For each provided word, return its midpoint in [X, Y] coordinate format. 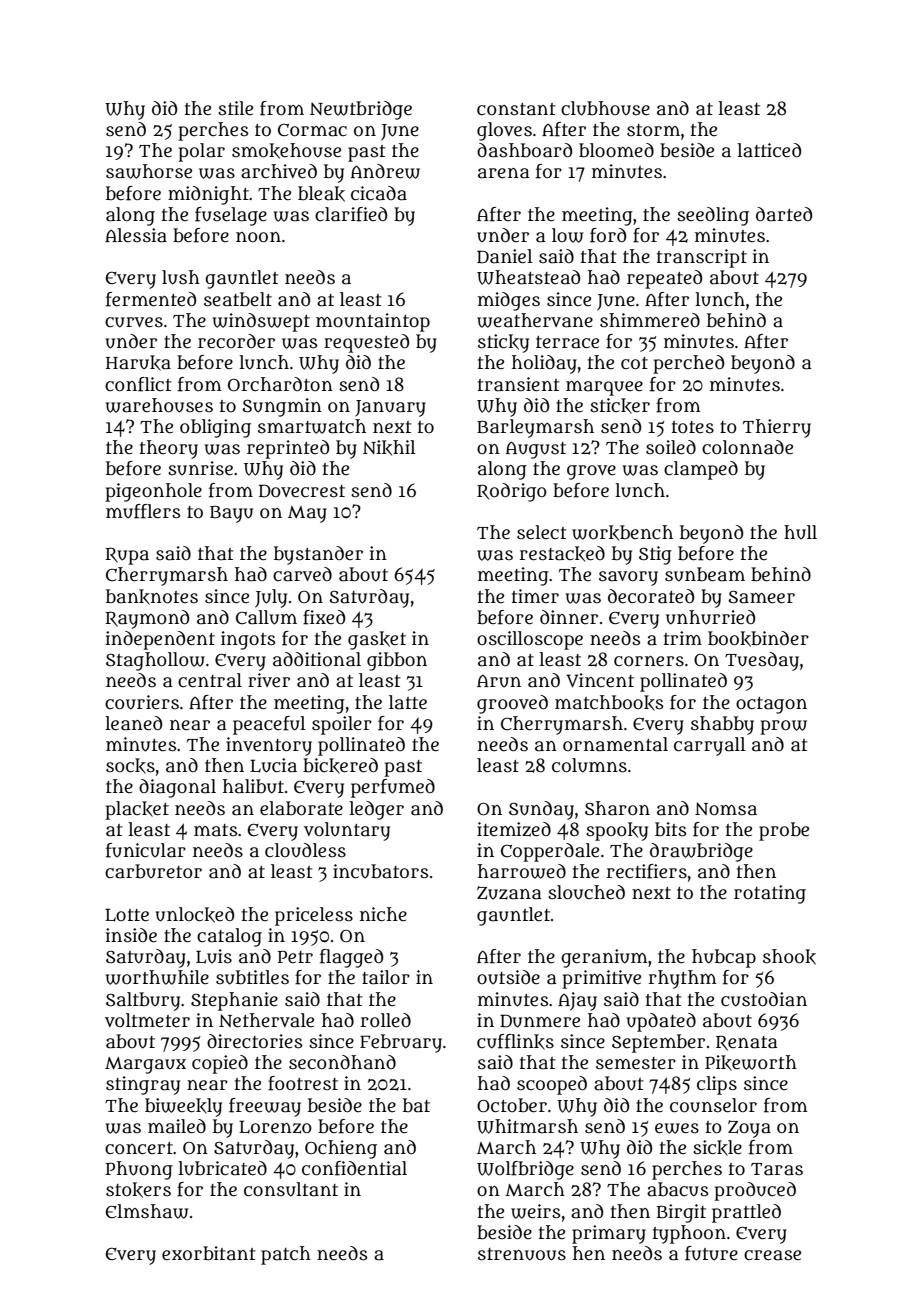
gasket [377, 640]
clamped [701, 470]
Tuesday [762, 661]
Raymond [147, 619]
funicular [146, 850]
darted [784, 214]
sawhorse [149, 171]
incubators [380, 871]
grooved [512, 704]
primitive [601, 979]
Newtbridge [361, 110]
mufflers [143, 511]
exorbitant [209, 1253]
